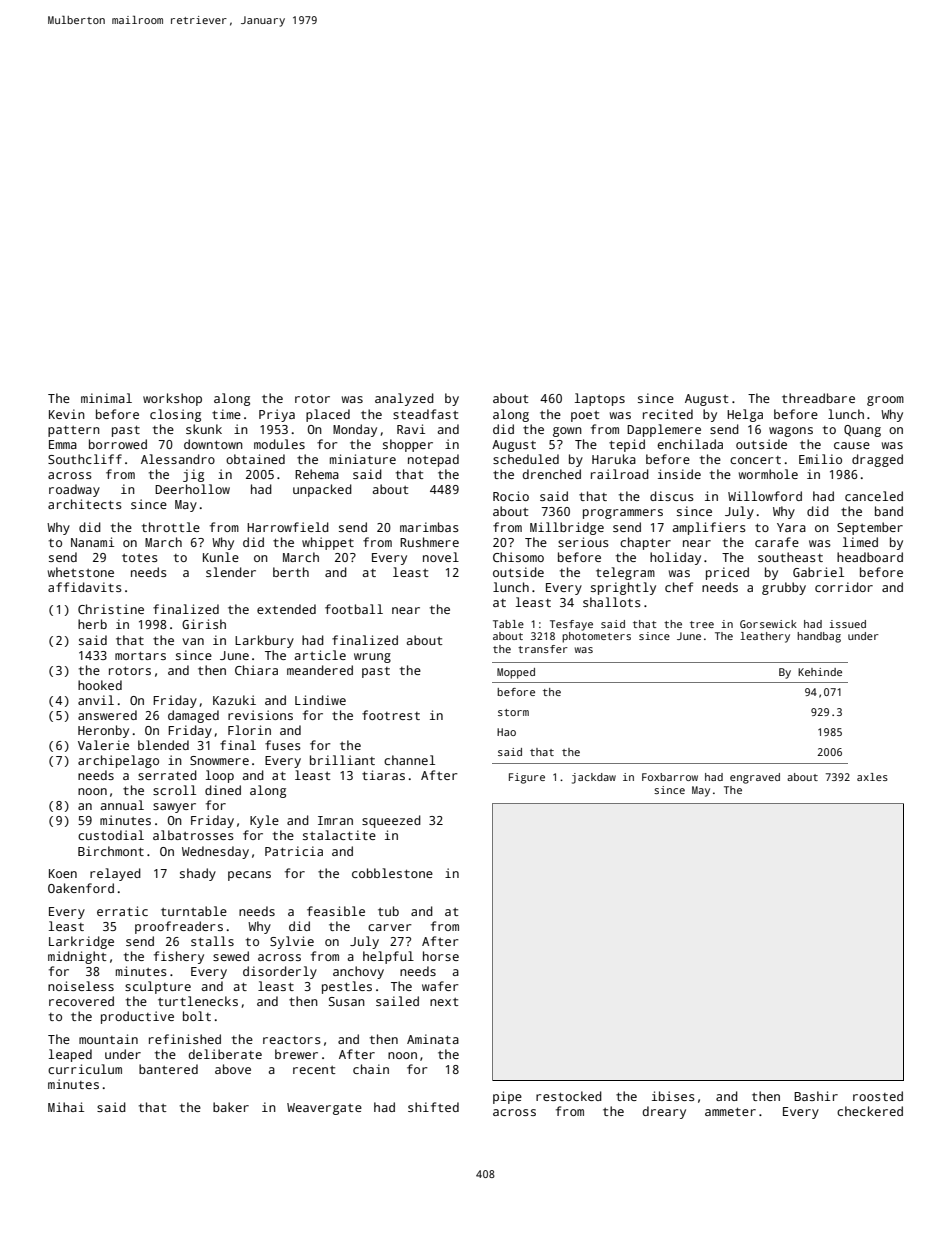  Describe the element at coordinates (433, 1039) in the document. I see `Aminata` at that location.
